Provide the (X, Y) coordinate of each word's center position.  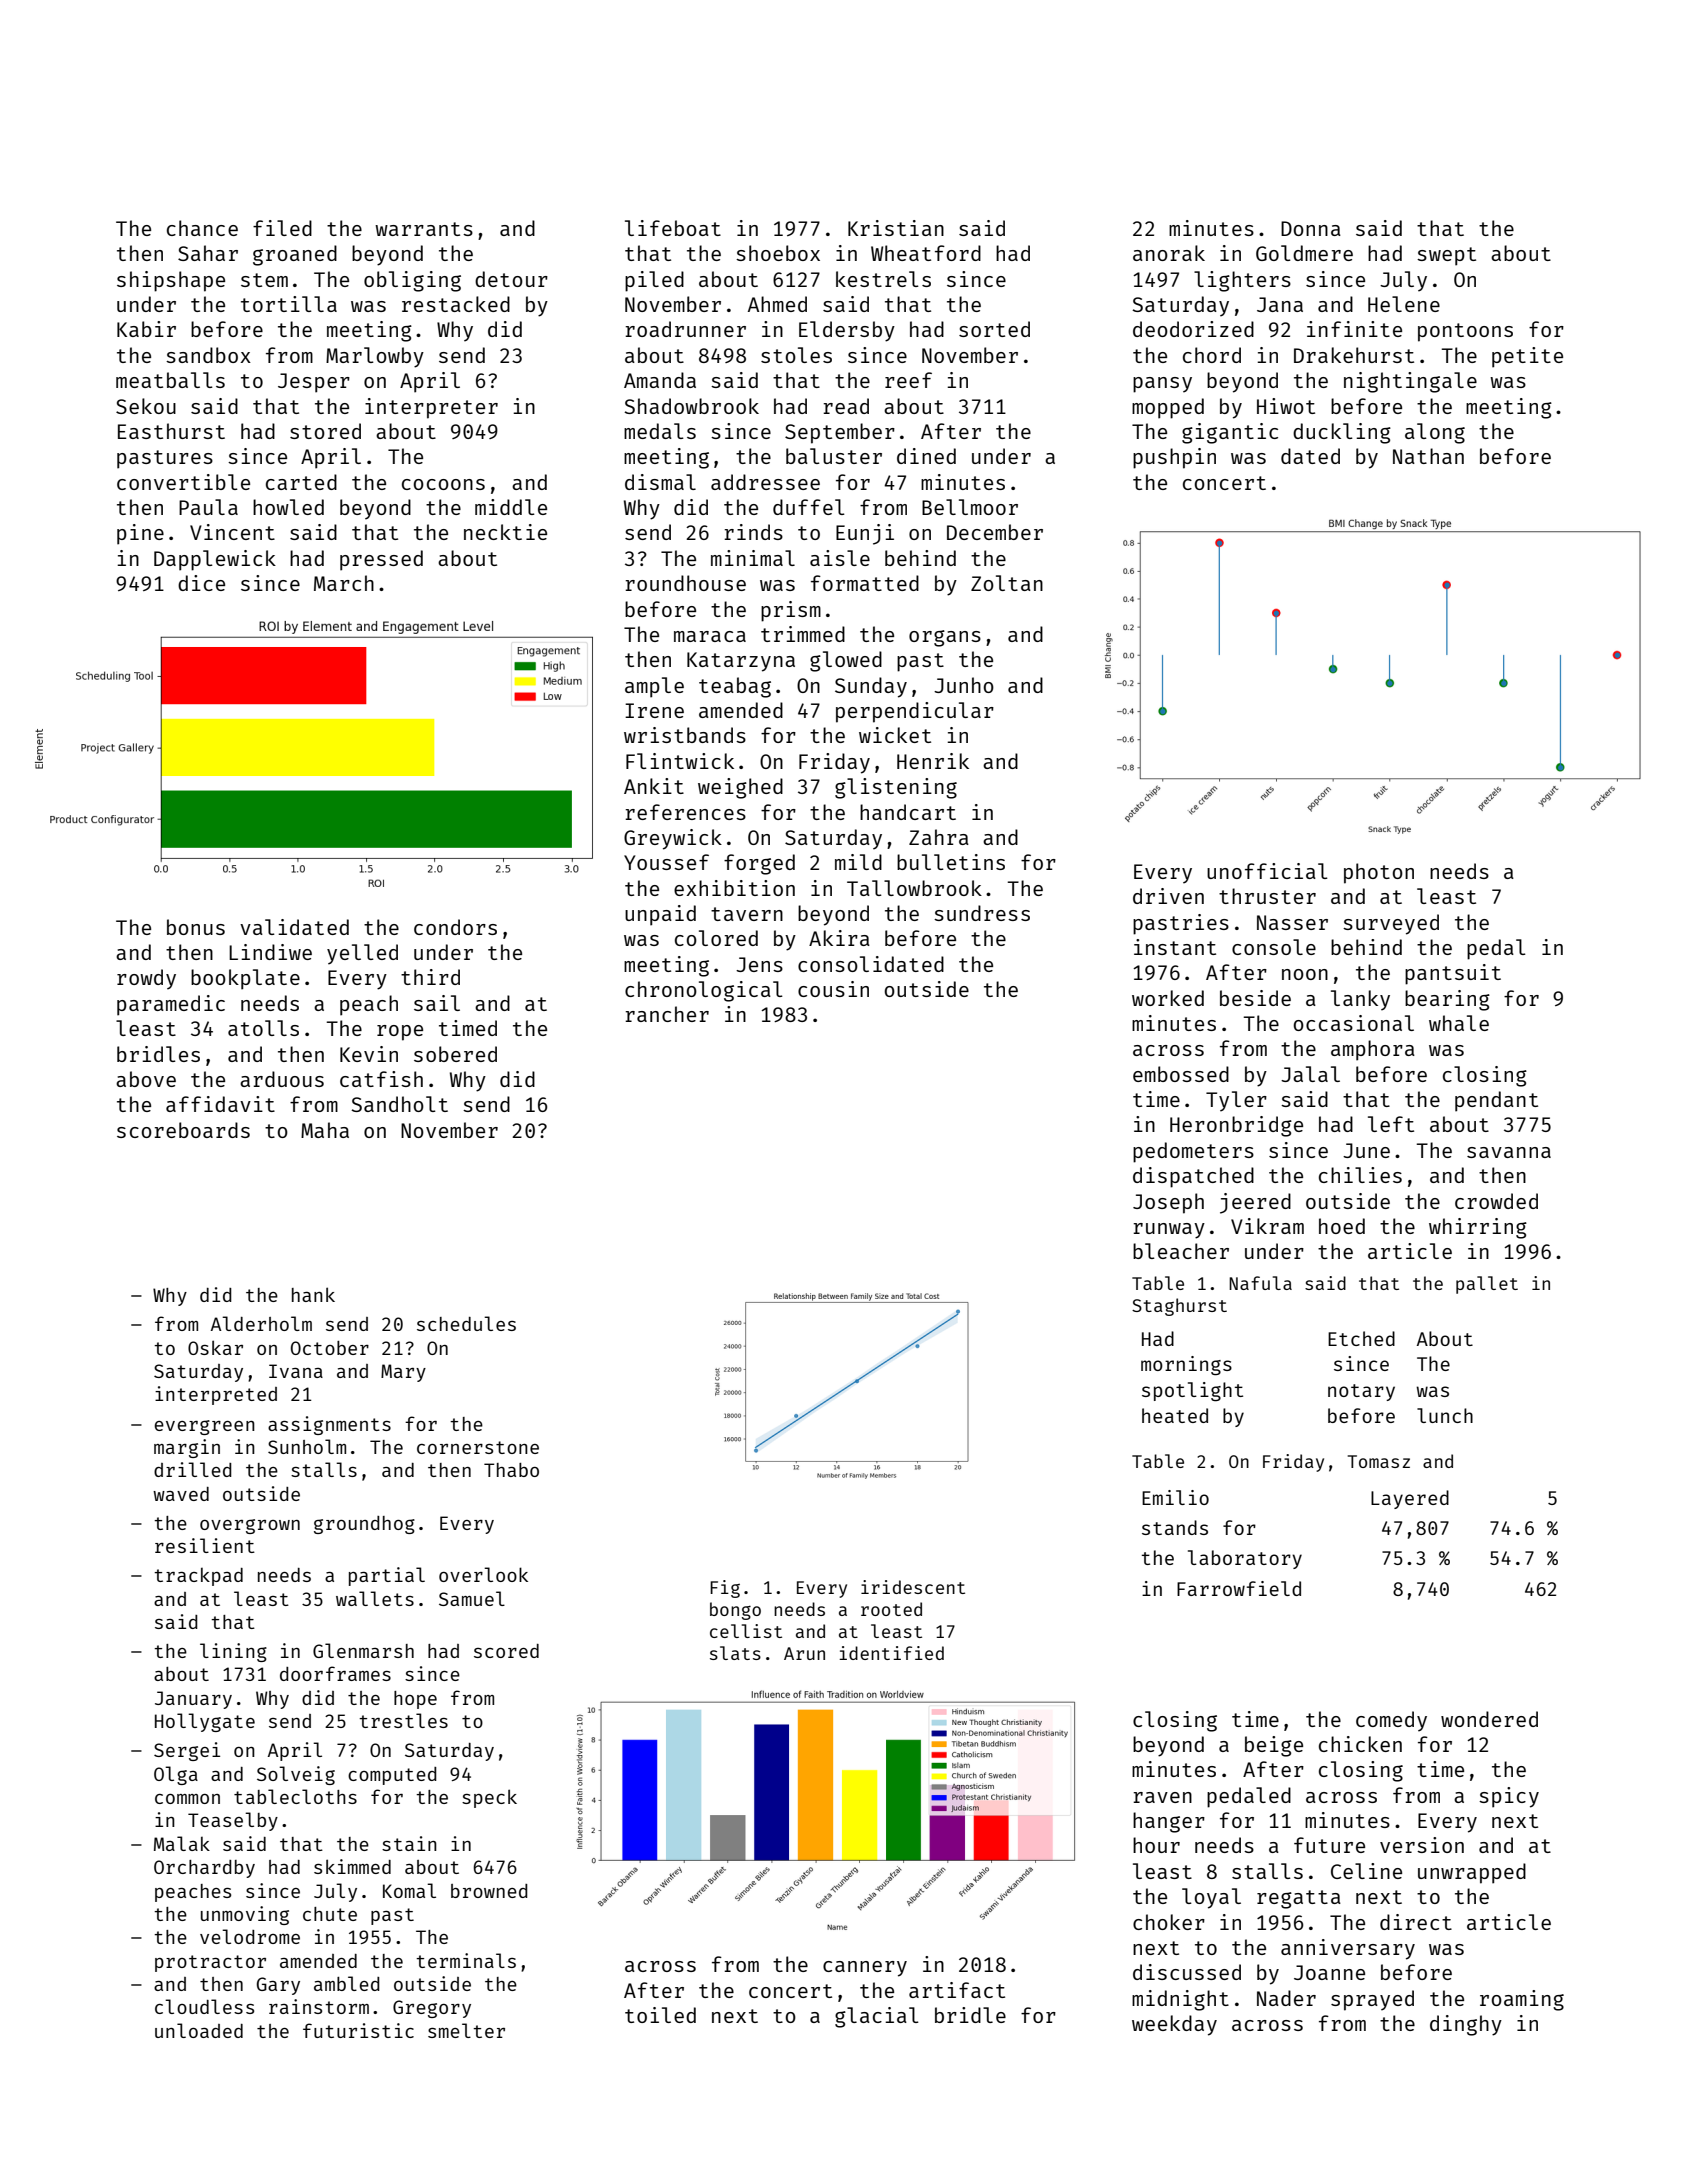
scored (506, 1651)
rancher (667, 1014)
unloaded (199, 2030)
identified (891, 1653)
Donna (1311, 228)
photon (1379, 873)
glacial (877, 2017)
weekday (1174, 2025)
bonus (196, 927)
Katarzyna (741, 662)
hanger (1169, 1822)
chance (202, 228)
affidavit (220, 1104)
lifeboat (673, 228)
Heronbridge (1236, 1126)
